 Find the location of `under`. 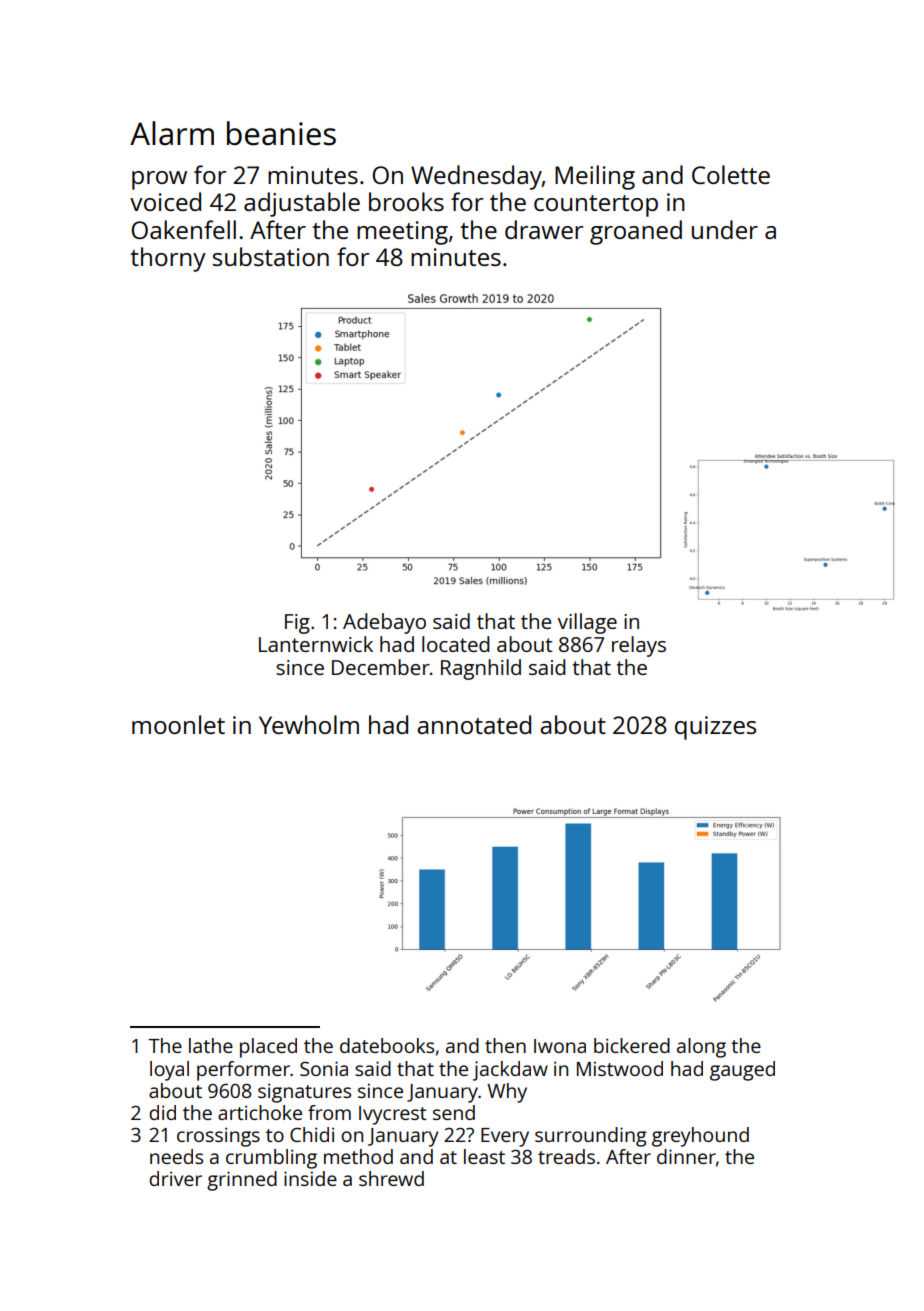

under is located at coordinates (725, 229).
